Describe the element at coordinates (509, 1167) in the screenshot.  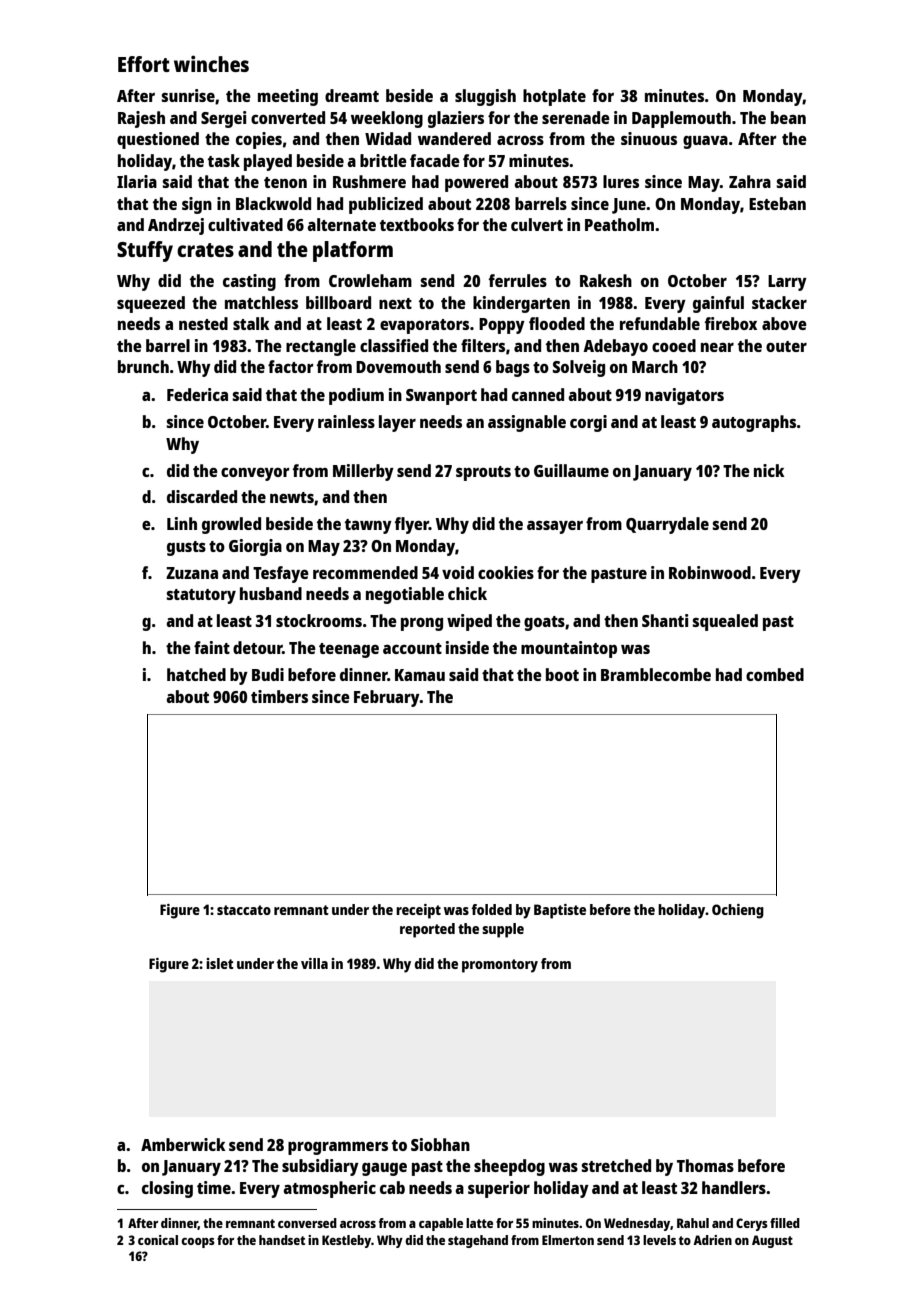
I see `sheepdog` at that location.
